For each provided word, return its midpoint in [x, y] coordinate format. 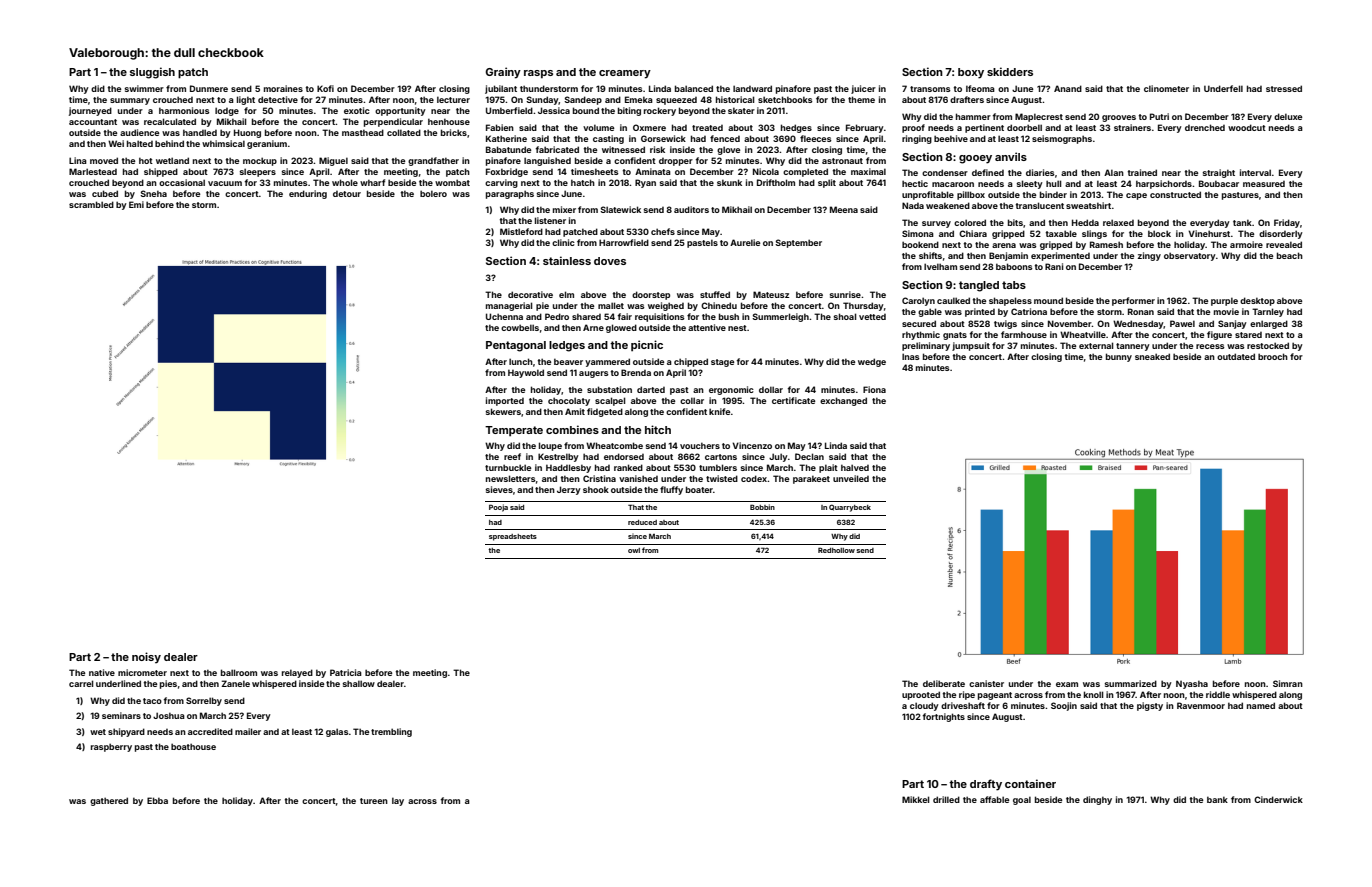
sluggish [152, 73]
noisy [146, 658]
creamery [625, 74]
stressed [1284, 88]
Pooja [498, 508]
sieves [499, 489]
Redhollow [836, 550]
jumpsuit [971, 346]
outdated [1236, 356]
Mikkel [915, 799]
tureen [374, 801]
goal [1022, 800]
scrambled [91, 204]
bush [729, 316]
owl [634, 550]
